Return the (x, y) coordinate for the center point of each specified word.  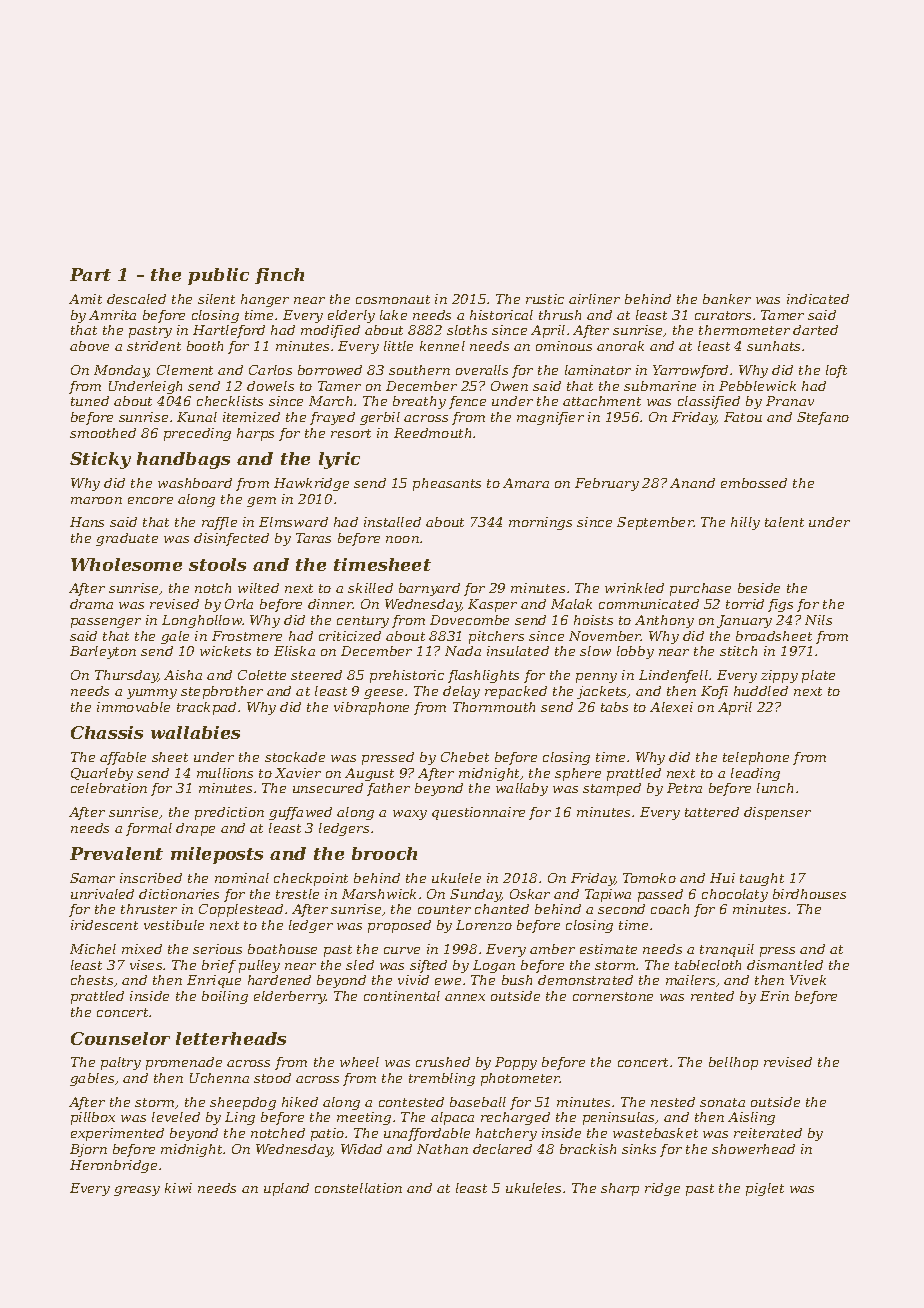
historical (501, 315)
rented (712, 996)
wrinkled (634, 588)
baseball (478, 1102)
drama (91, 604)
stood (272, 1078)
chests (92, 980)
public (218, 276)
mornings (540, 523)
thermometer (744, 330)
